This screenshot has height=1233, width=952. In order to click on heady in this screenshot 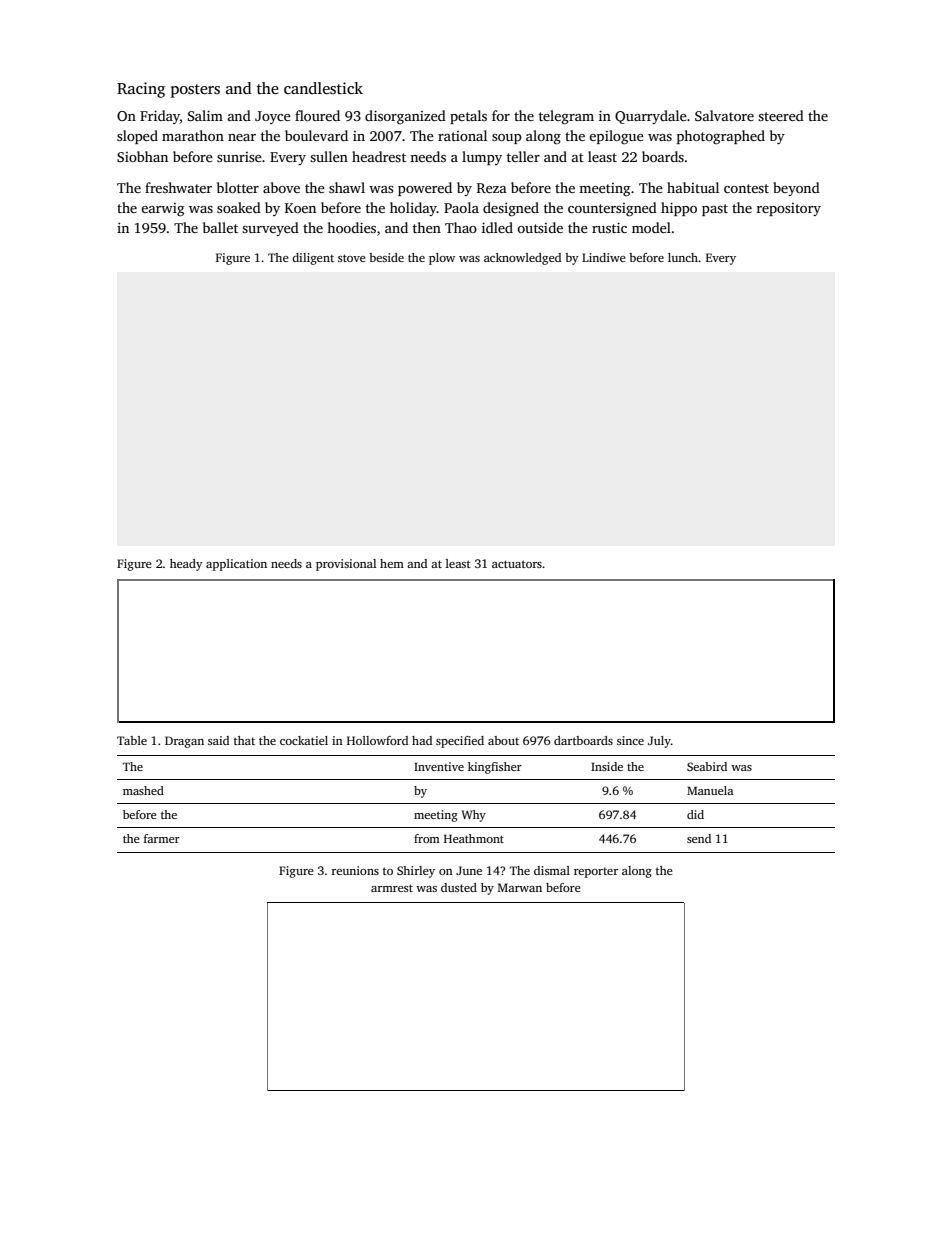, I will do `click(186, 565)`.
